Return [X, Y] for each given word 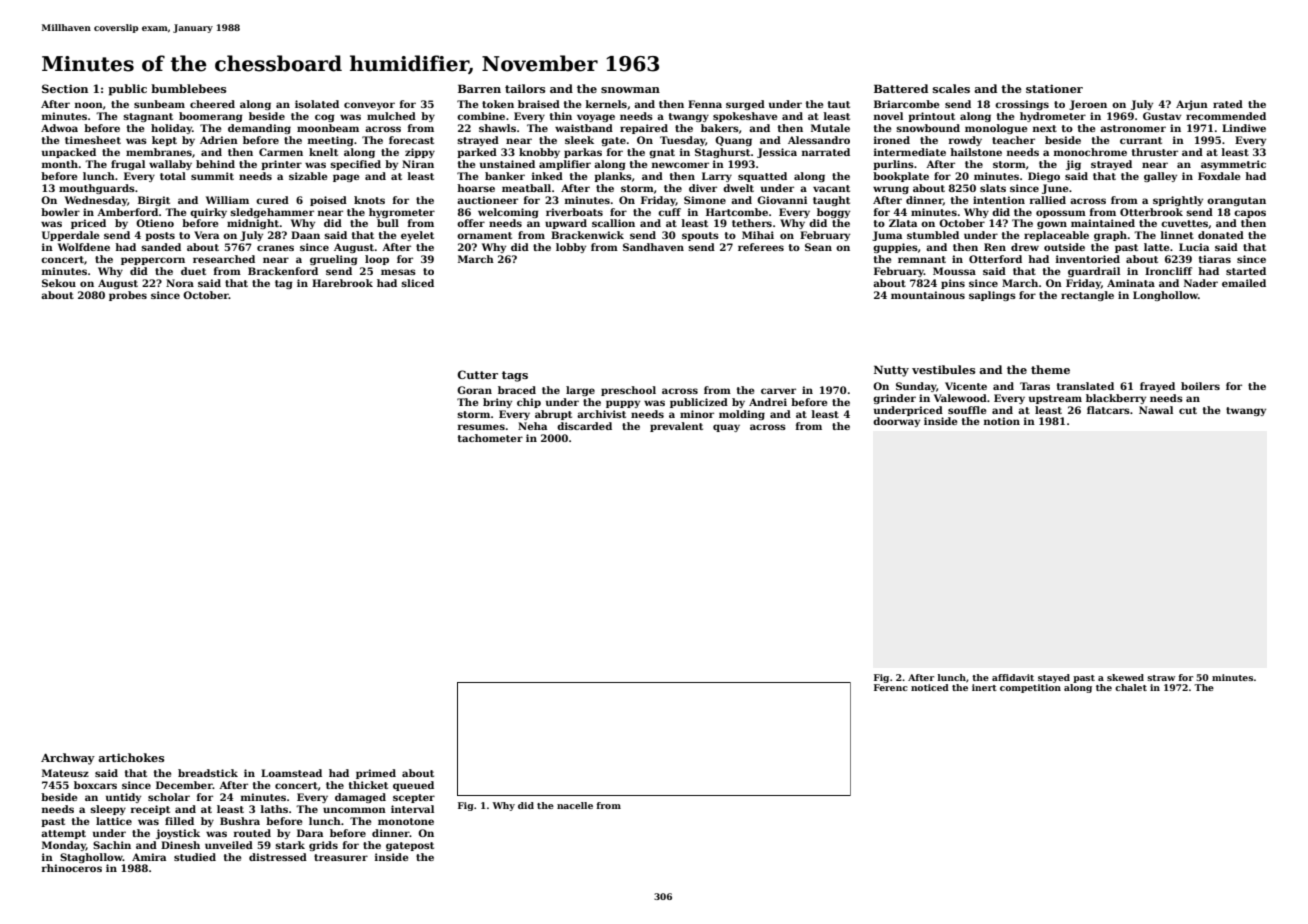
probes [128, 296]
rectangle [1087, 296]
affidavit [1013, 677]
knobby [539, 153]
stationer [1054, 88]
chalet [1131, 687]
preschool [628, 391]
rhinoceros [72, 868]
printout [931, 117]
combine [481, 116]
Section [65, 88]
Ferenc [891, 687]
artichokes [131, 757]
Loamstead [291, 773]
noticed [930, 687]
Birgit [154, 201]
